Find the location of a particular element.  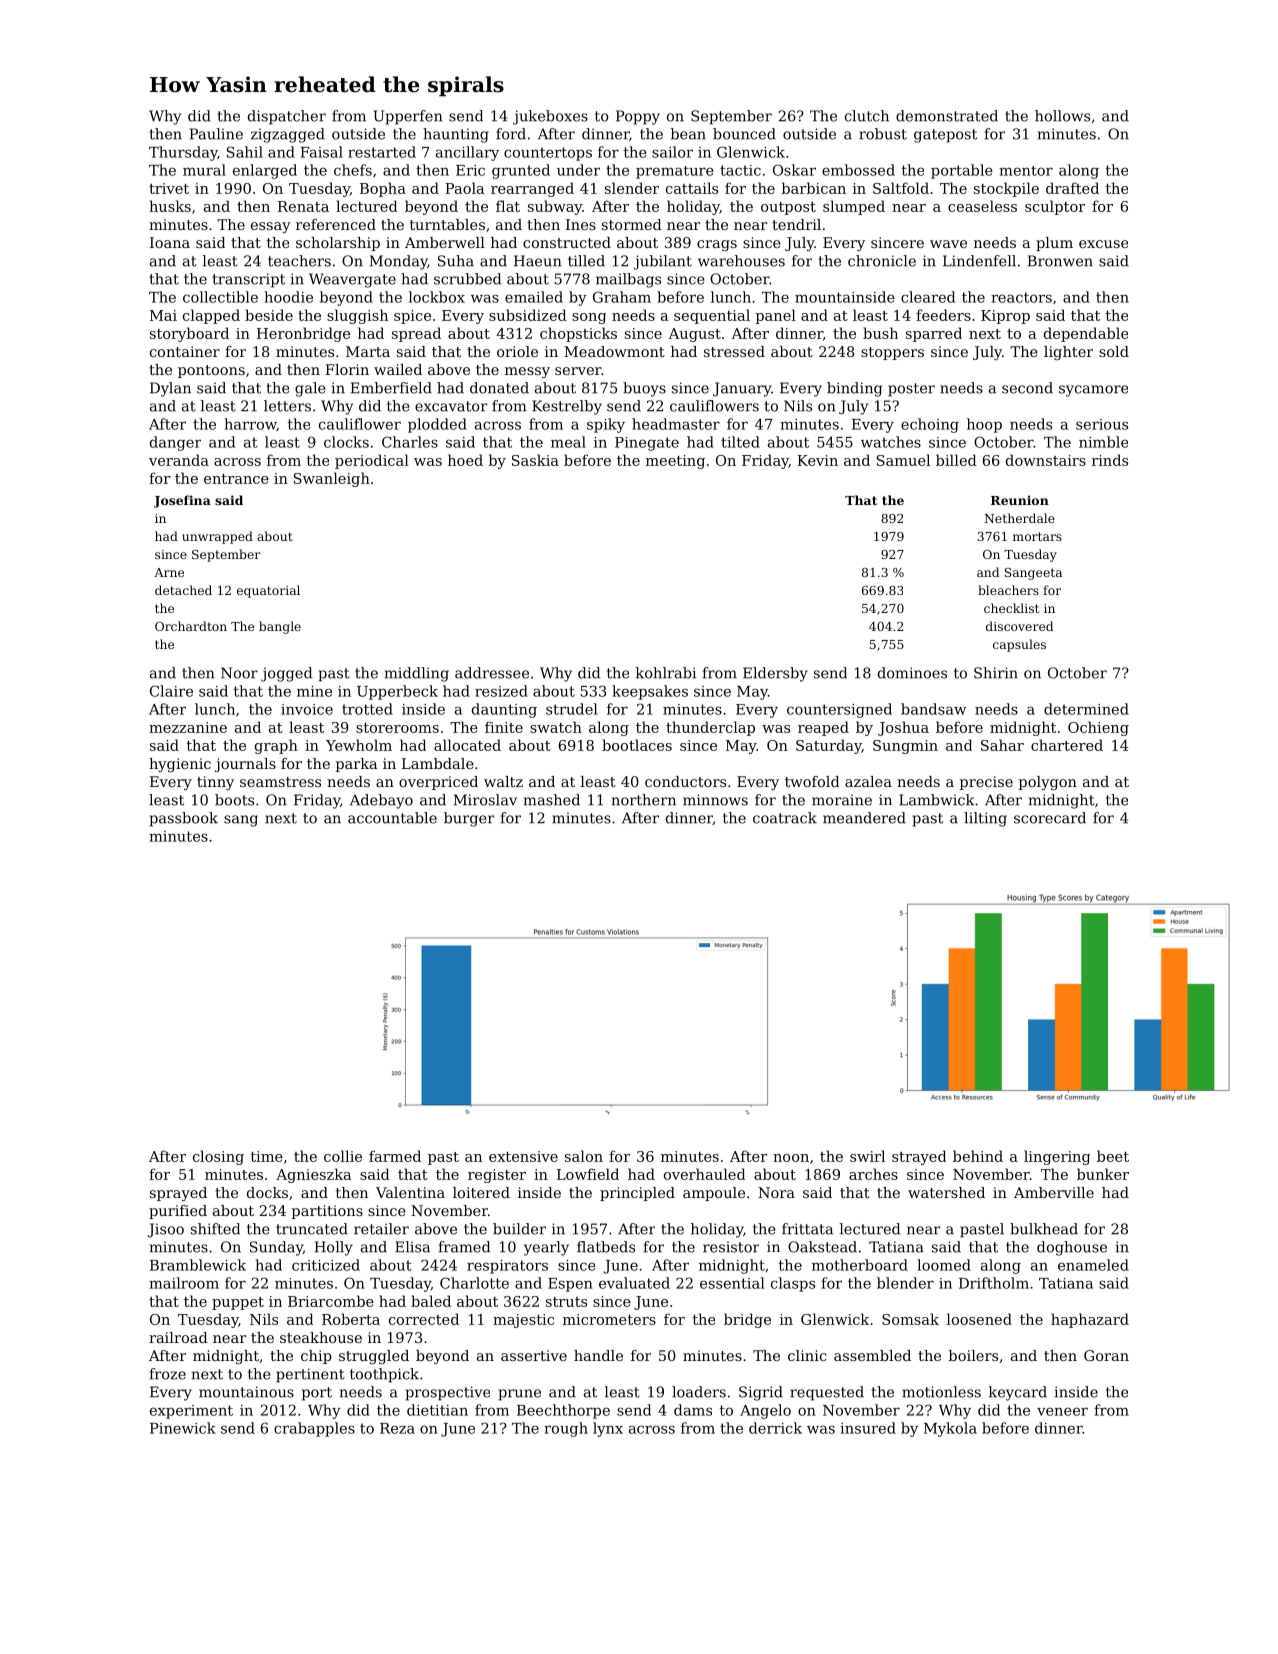

embossed is located at coordinates (858, 170).
